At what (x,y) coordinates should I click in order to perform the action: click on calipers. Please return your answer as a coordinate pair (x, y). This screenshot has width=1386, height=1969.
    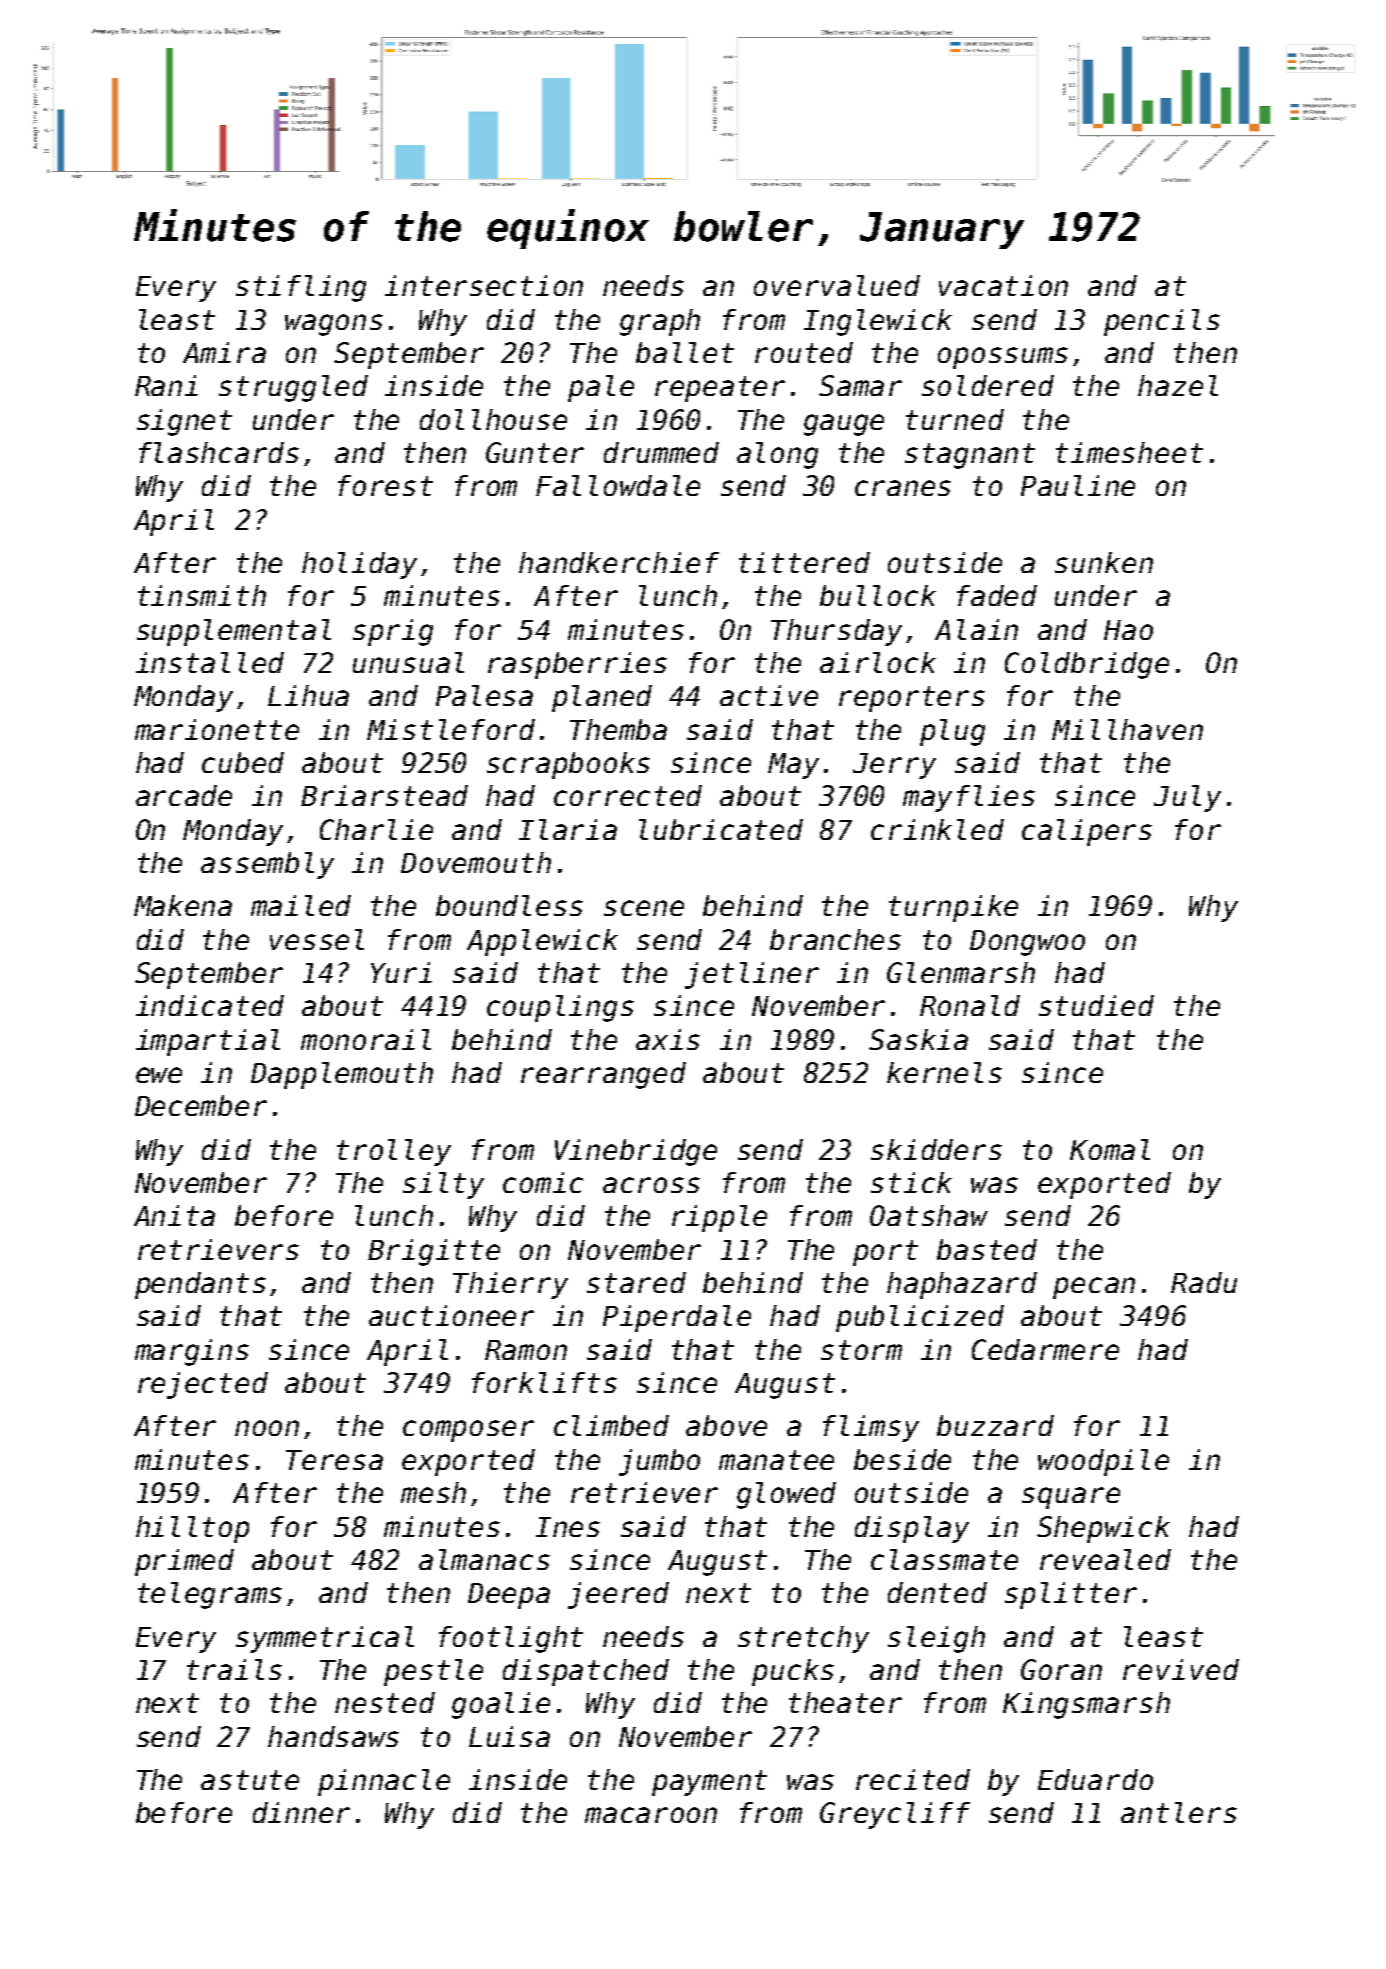
    Looking at the image, I should click on (1087, 832).
